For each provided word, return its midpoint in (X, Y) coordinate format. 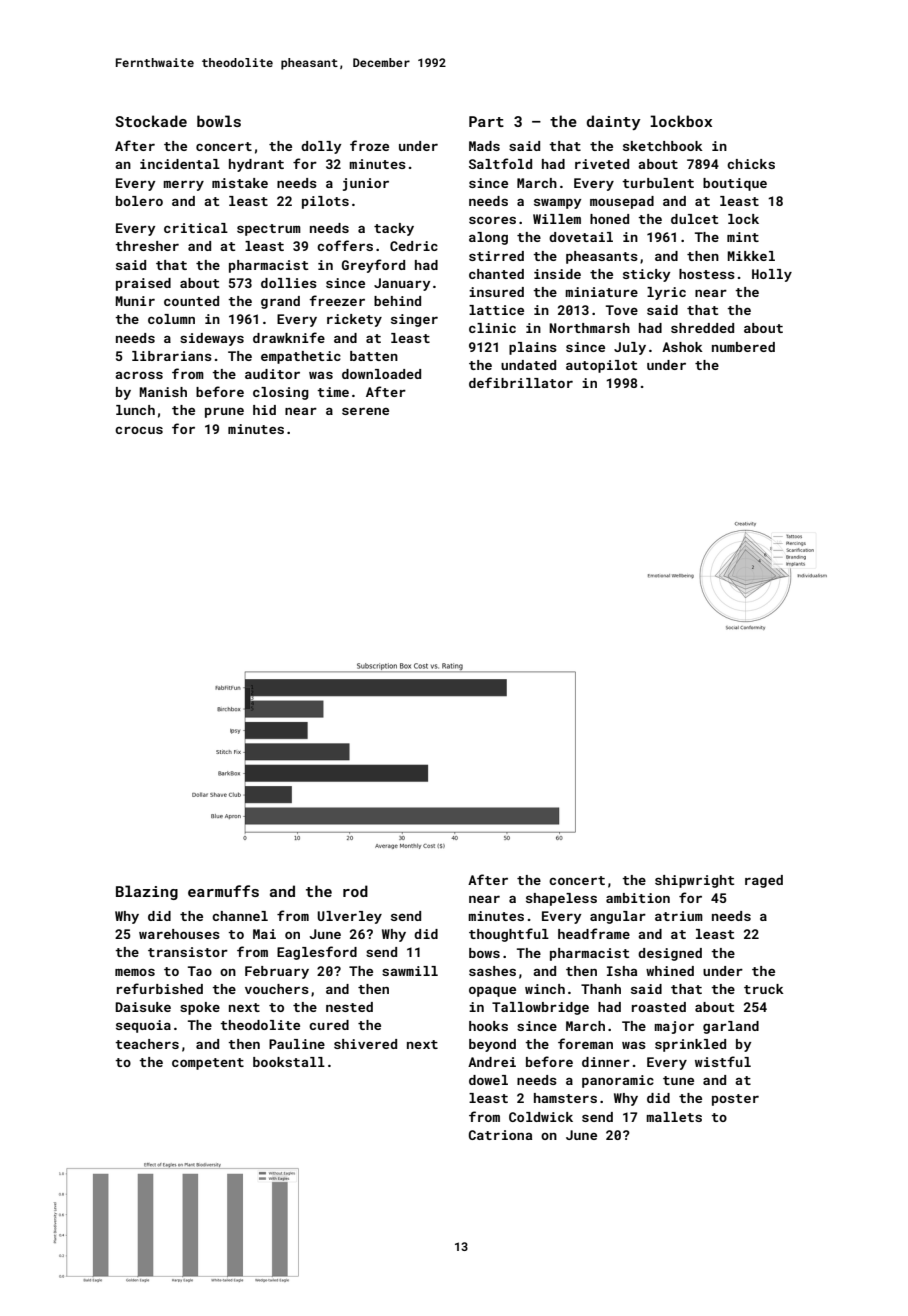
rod (355, 891)
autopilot (601, 366)
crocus (139, 430)
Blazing (147, 892)
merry (183, 185)
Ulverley (349, 917)
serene (365, 411)
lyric (666, 293)
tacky (394, 229)
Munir (135, 301)
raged (764, 881)
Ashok (682, 347)
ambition (638, 898)
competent (208, 1064)
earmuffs (223, 891)
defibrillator (521, 382)
